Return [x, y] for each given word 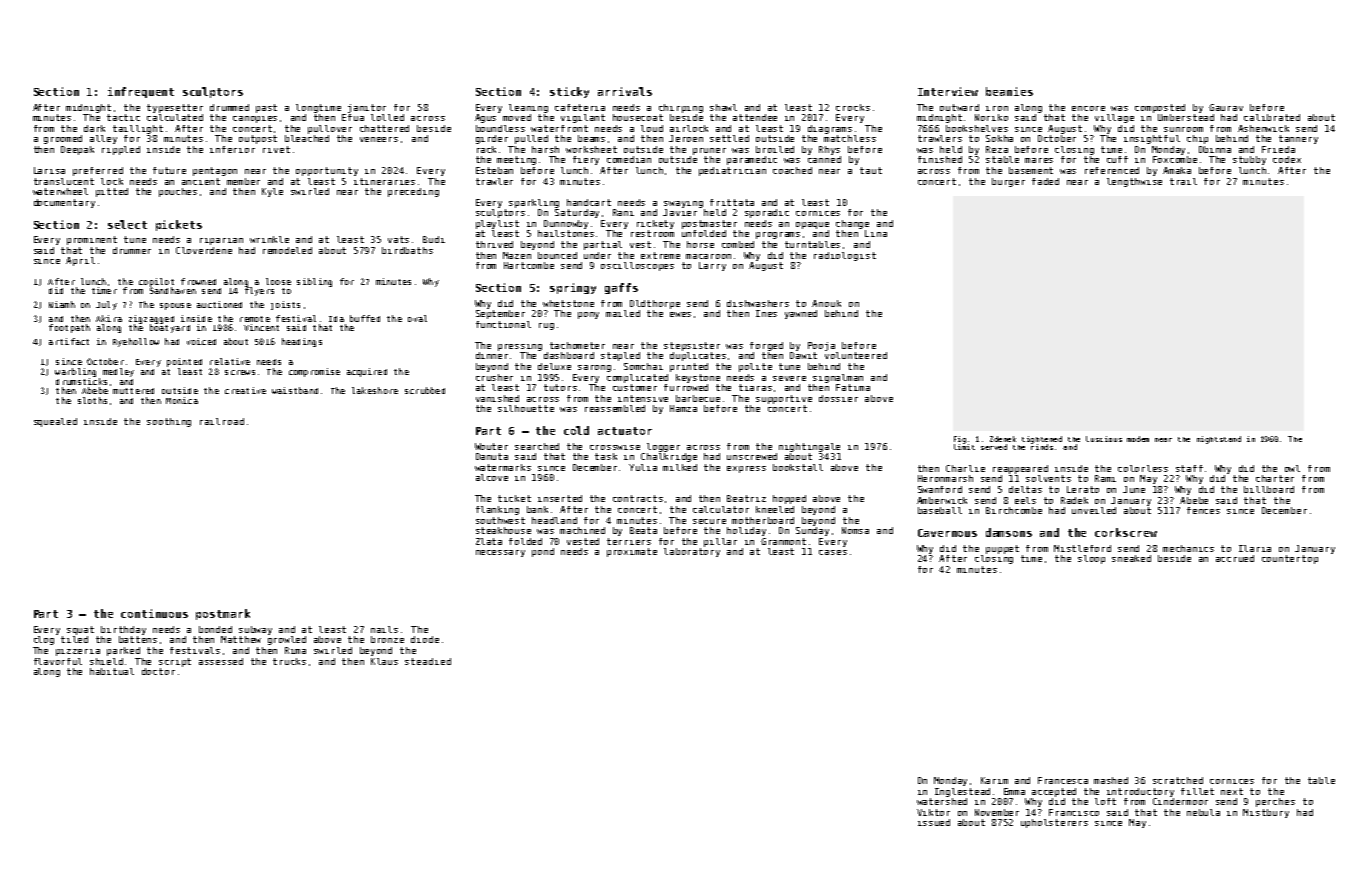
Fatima [853, 387]
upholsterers [1054, 823]
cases [833, 552]
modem [1138, 439]
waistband [295, 390]
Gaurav [1226, 107]
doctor [158, 671]
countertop [1290, 559]
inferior [232, 149]
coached [792, 170]
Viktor [933, 812]
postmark [223, 614]
